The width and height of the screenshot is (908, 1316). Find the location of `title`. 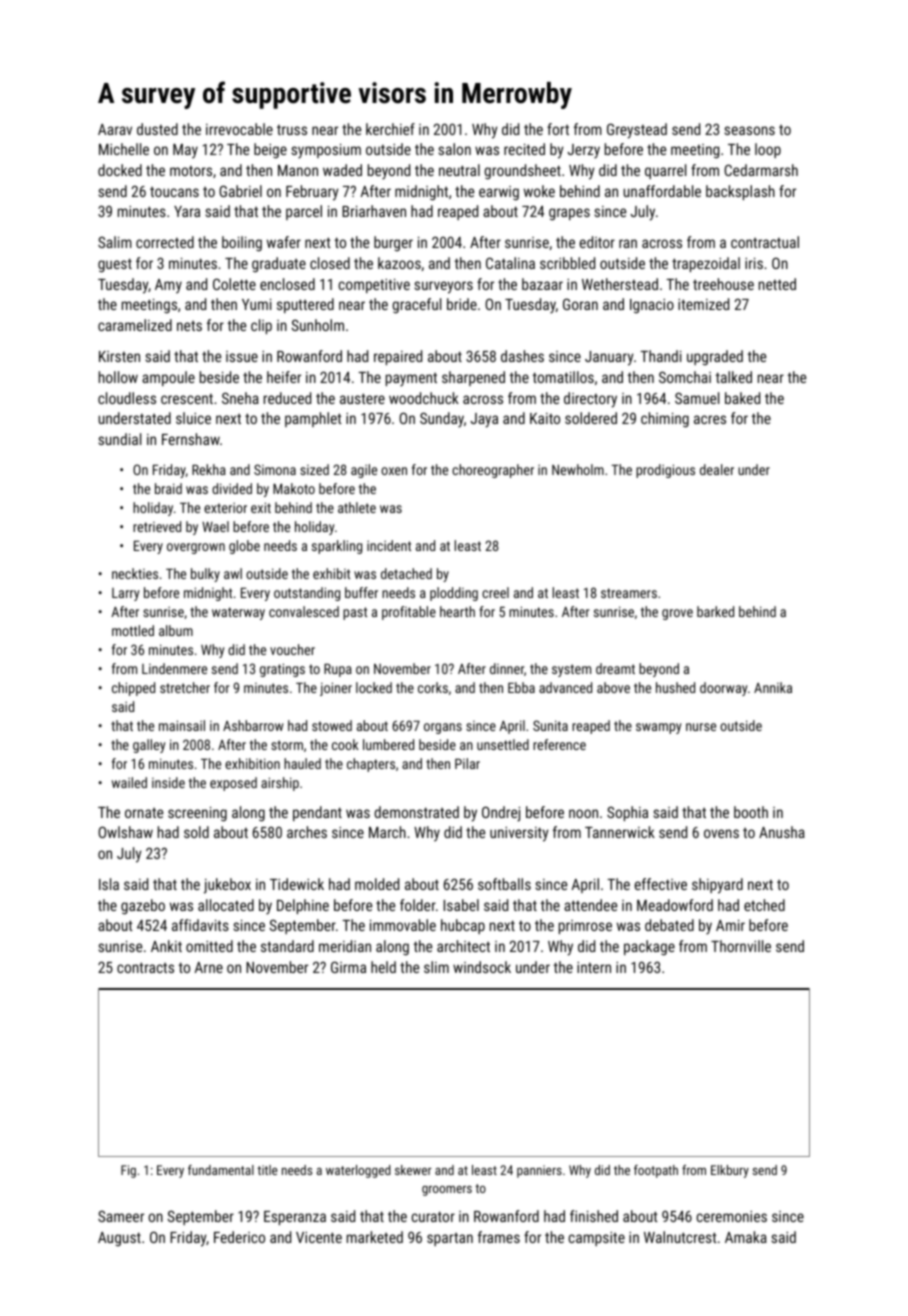

title is located at coordinates (267, 1170).
